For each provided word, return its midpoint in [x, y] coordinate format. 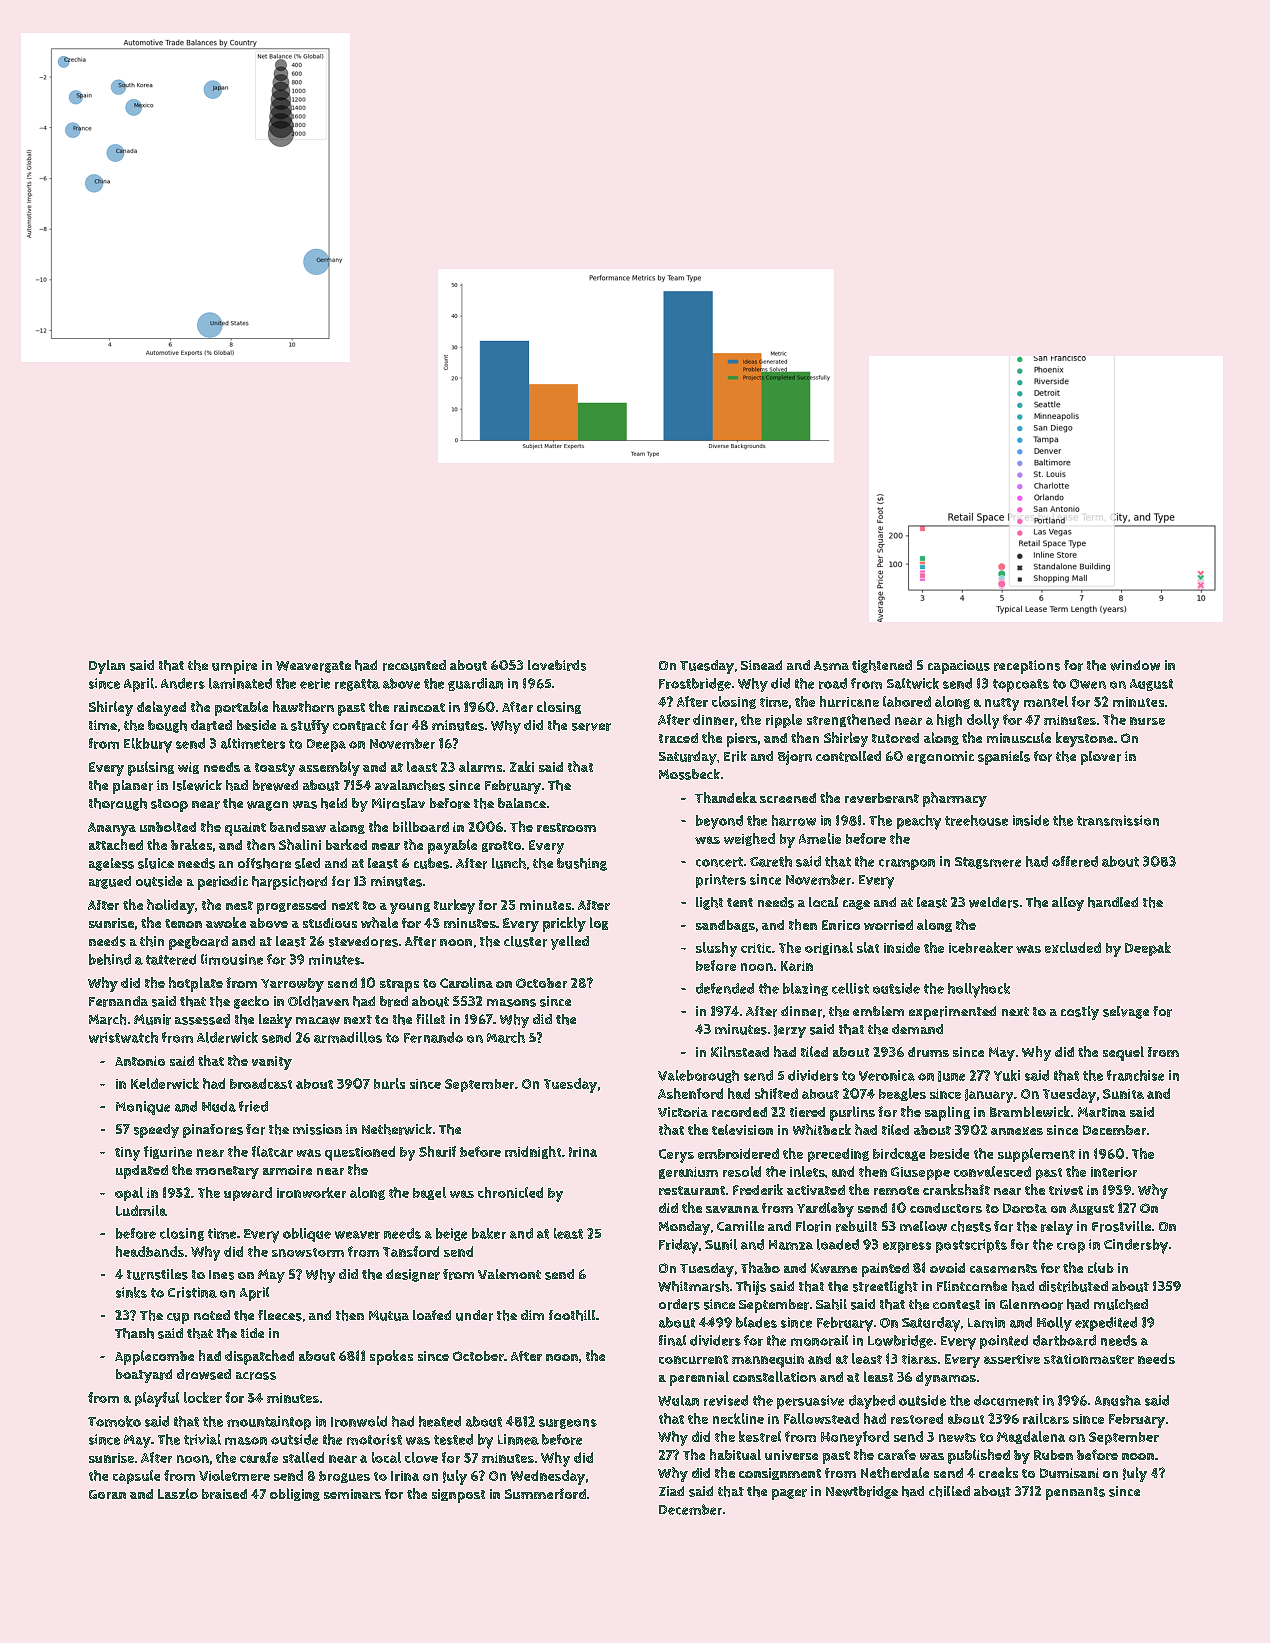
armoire [287, 1170]
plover [1101, 758]
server [591, 727]
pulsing [151, 768]
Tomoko [114, 1421]
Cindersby [1136, 1246]
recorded [739, 1112]
